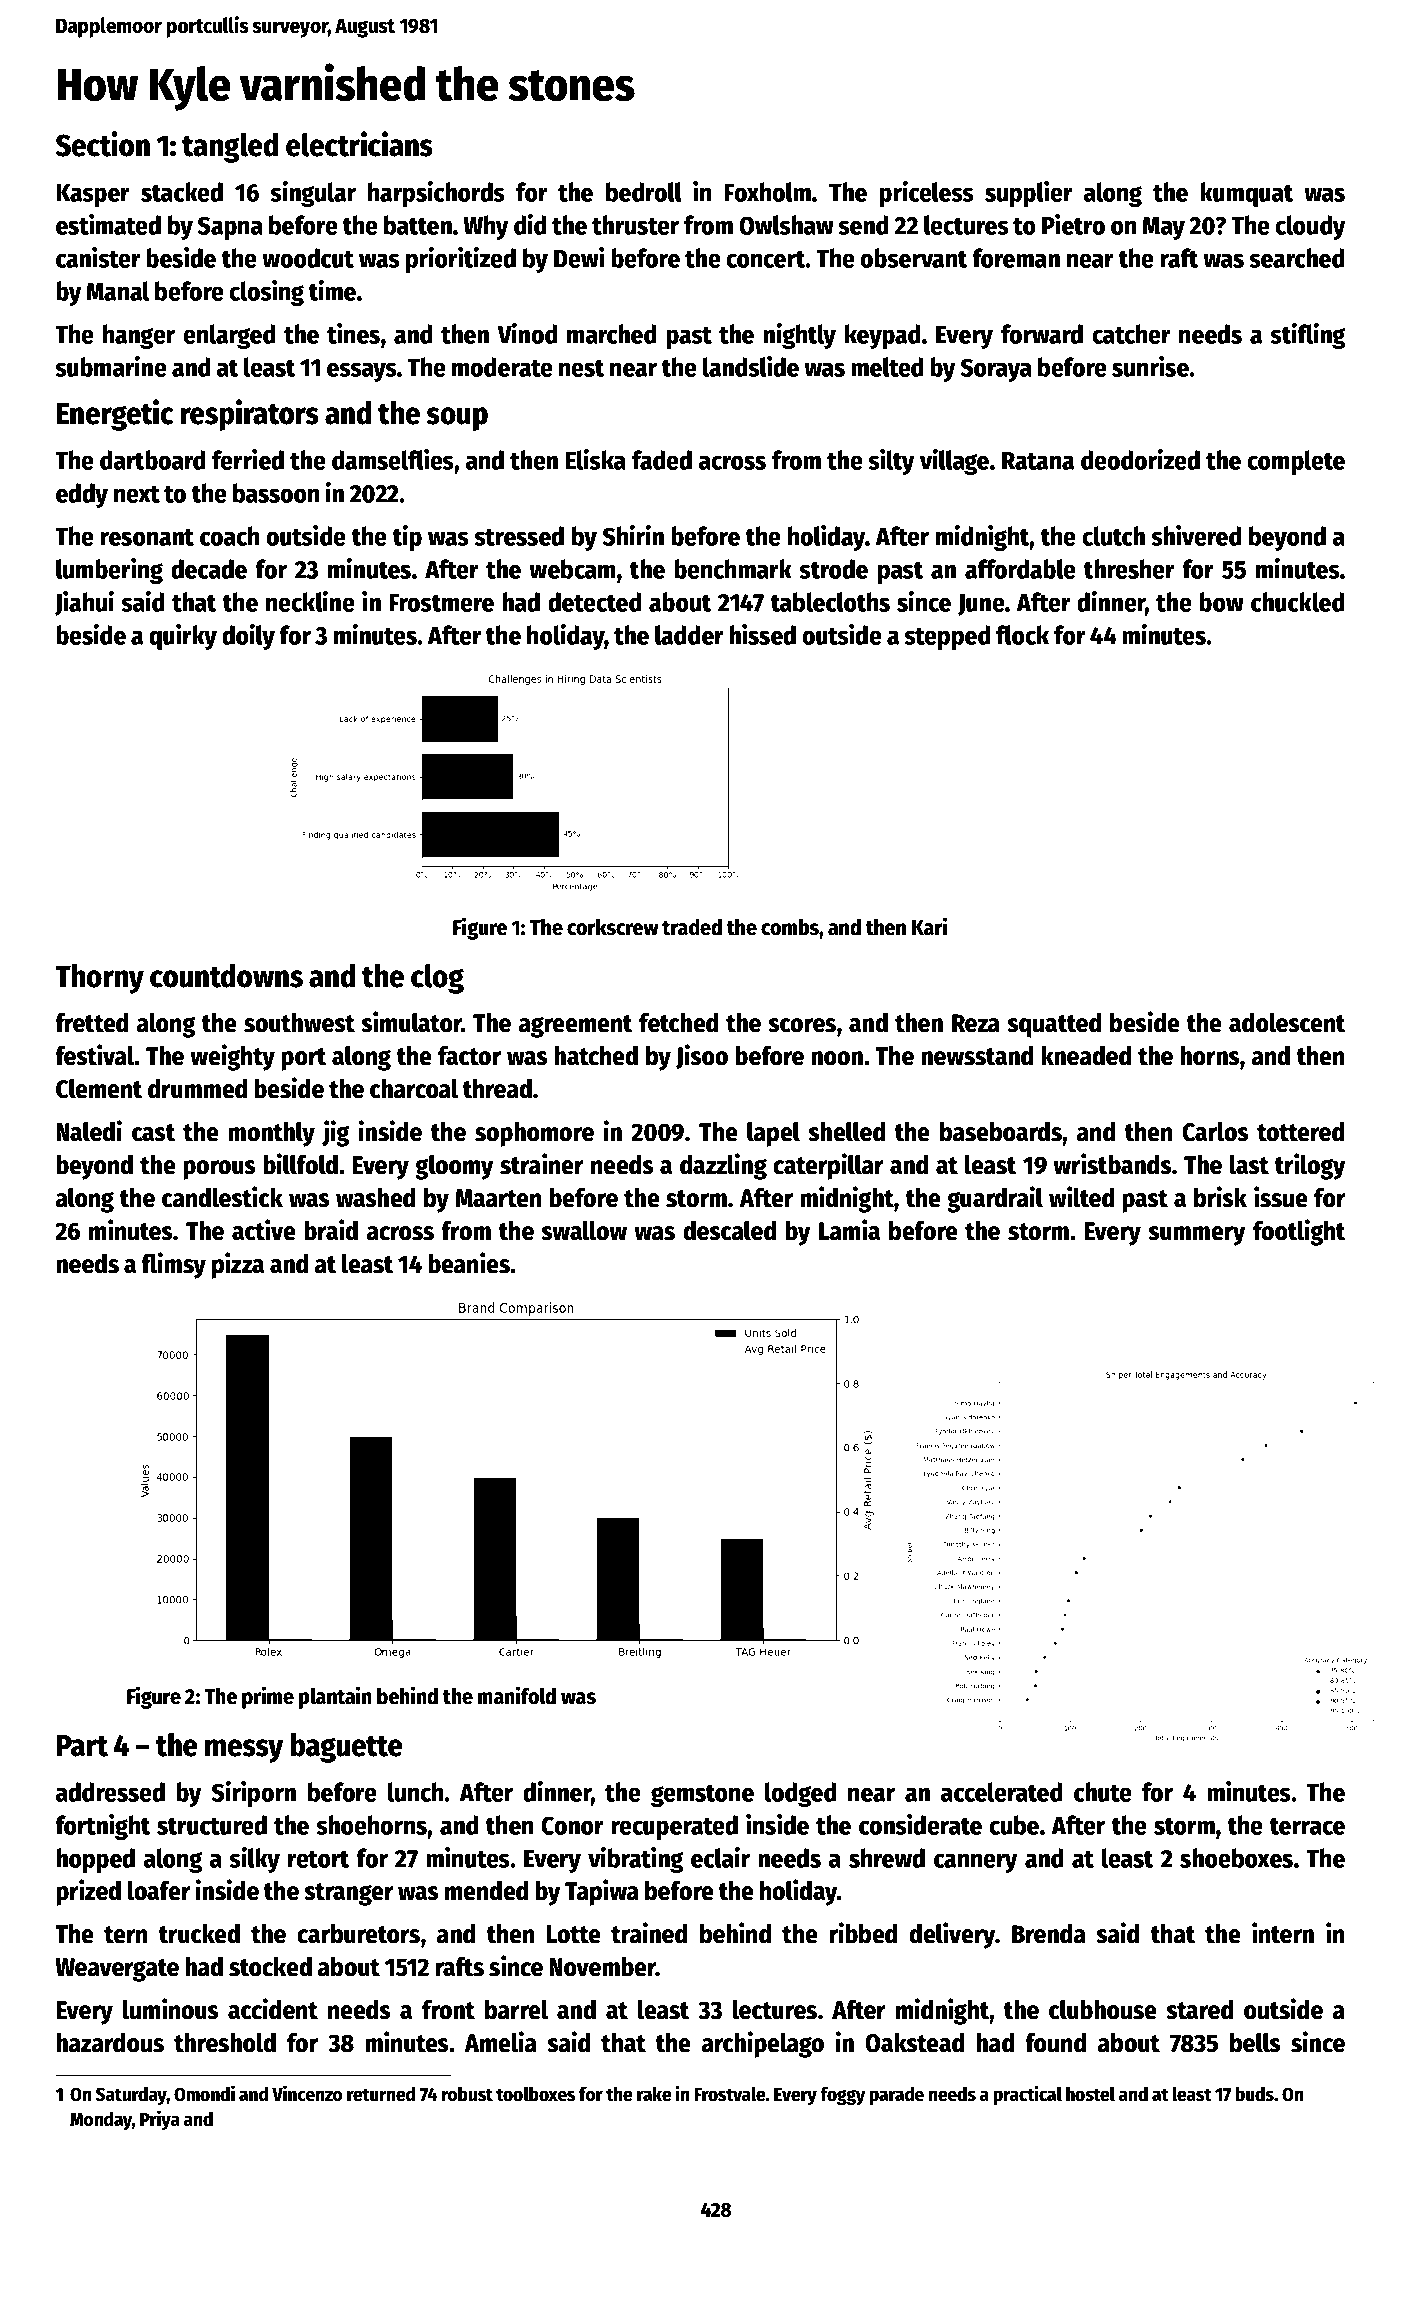 Image resolution: width=1401 pixels, height=2308 pixels. What do you see at coordinates (767, 192) in the screenshot?
I see `Foxholm` at bounding box center [767, 192].
